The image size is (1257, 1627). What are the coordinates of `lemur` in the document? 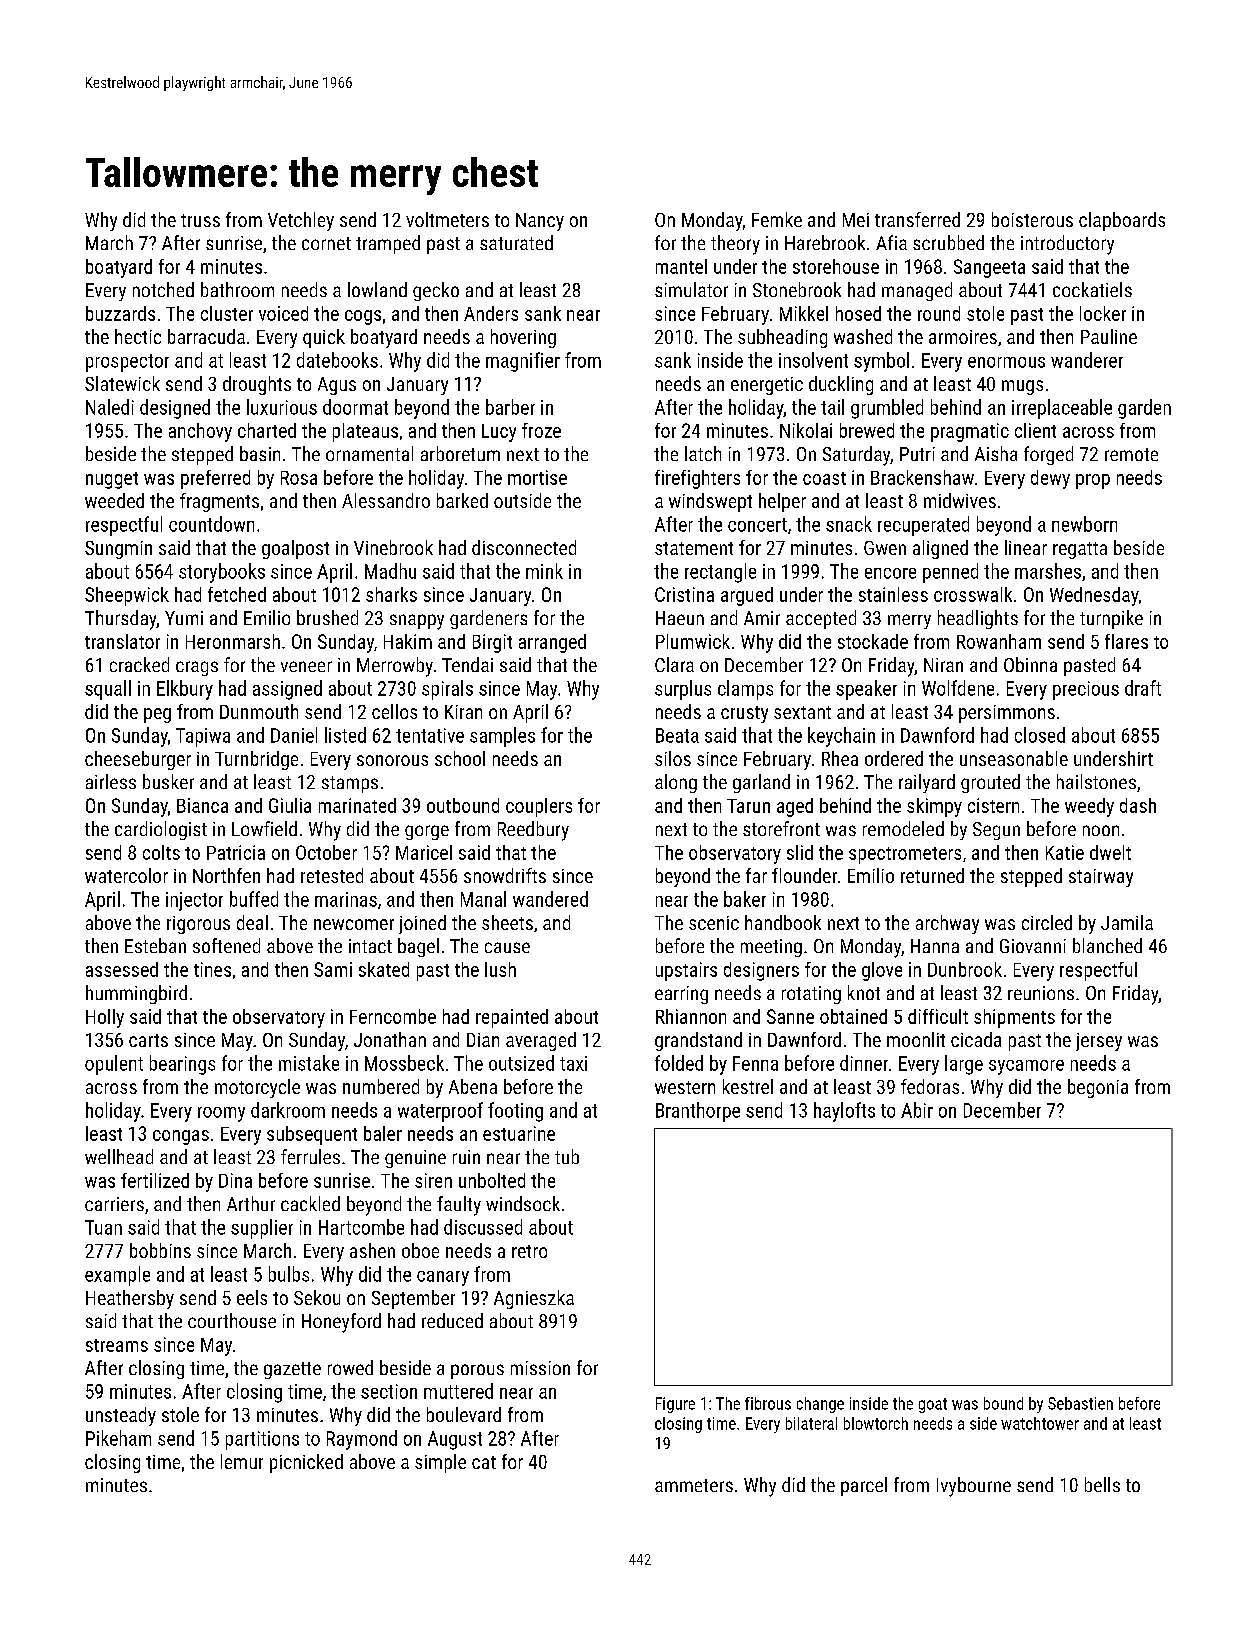 It's located at (242, 1461).
